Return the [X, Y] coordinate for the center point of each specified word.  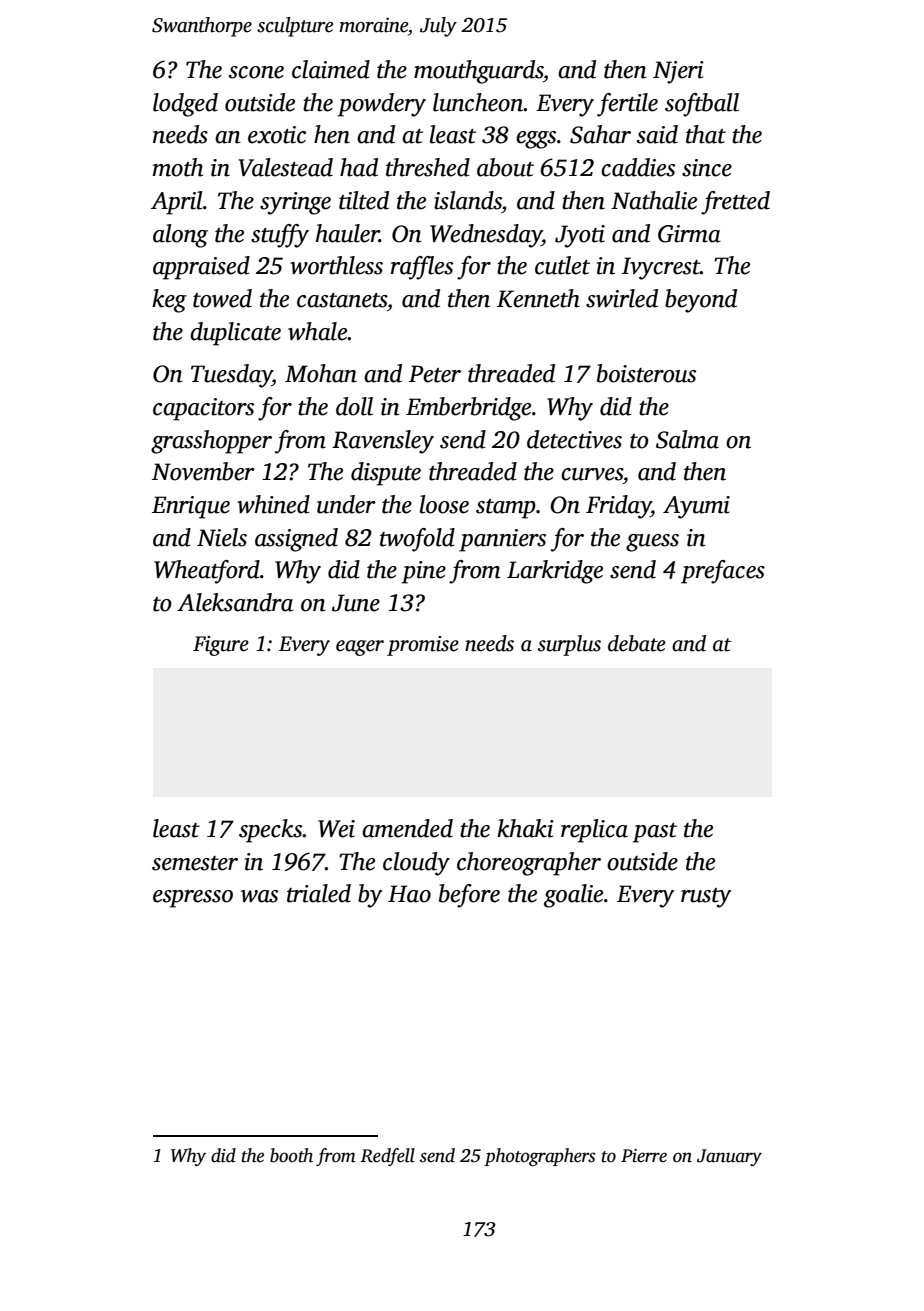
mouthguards [478, 72]
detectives [574, 439]
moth [178, 167]
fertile [627, 105]
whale [318, 331]
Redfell [387, 1157]
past [655, 833]
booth [291, 1155]
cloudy [416, 864]
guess [652, 543]
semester [195, 863]
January [729, 1157]
